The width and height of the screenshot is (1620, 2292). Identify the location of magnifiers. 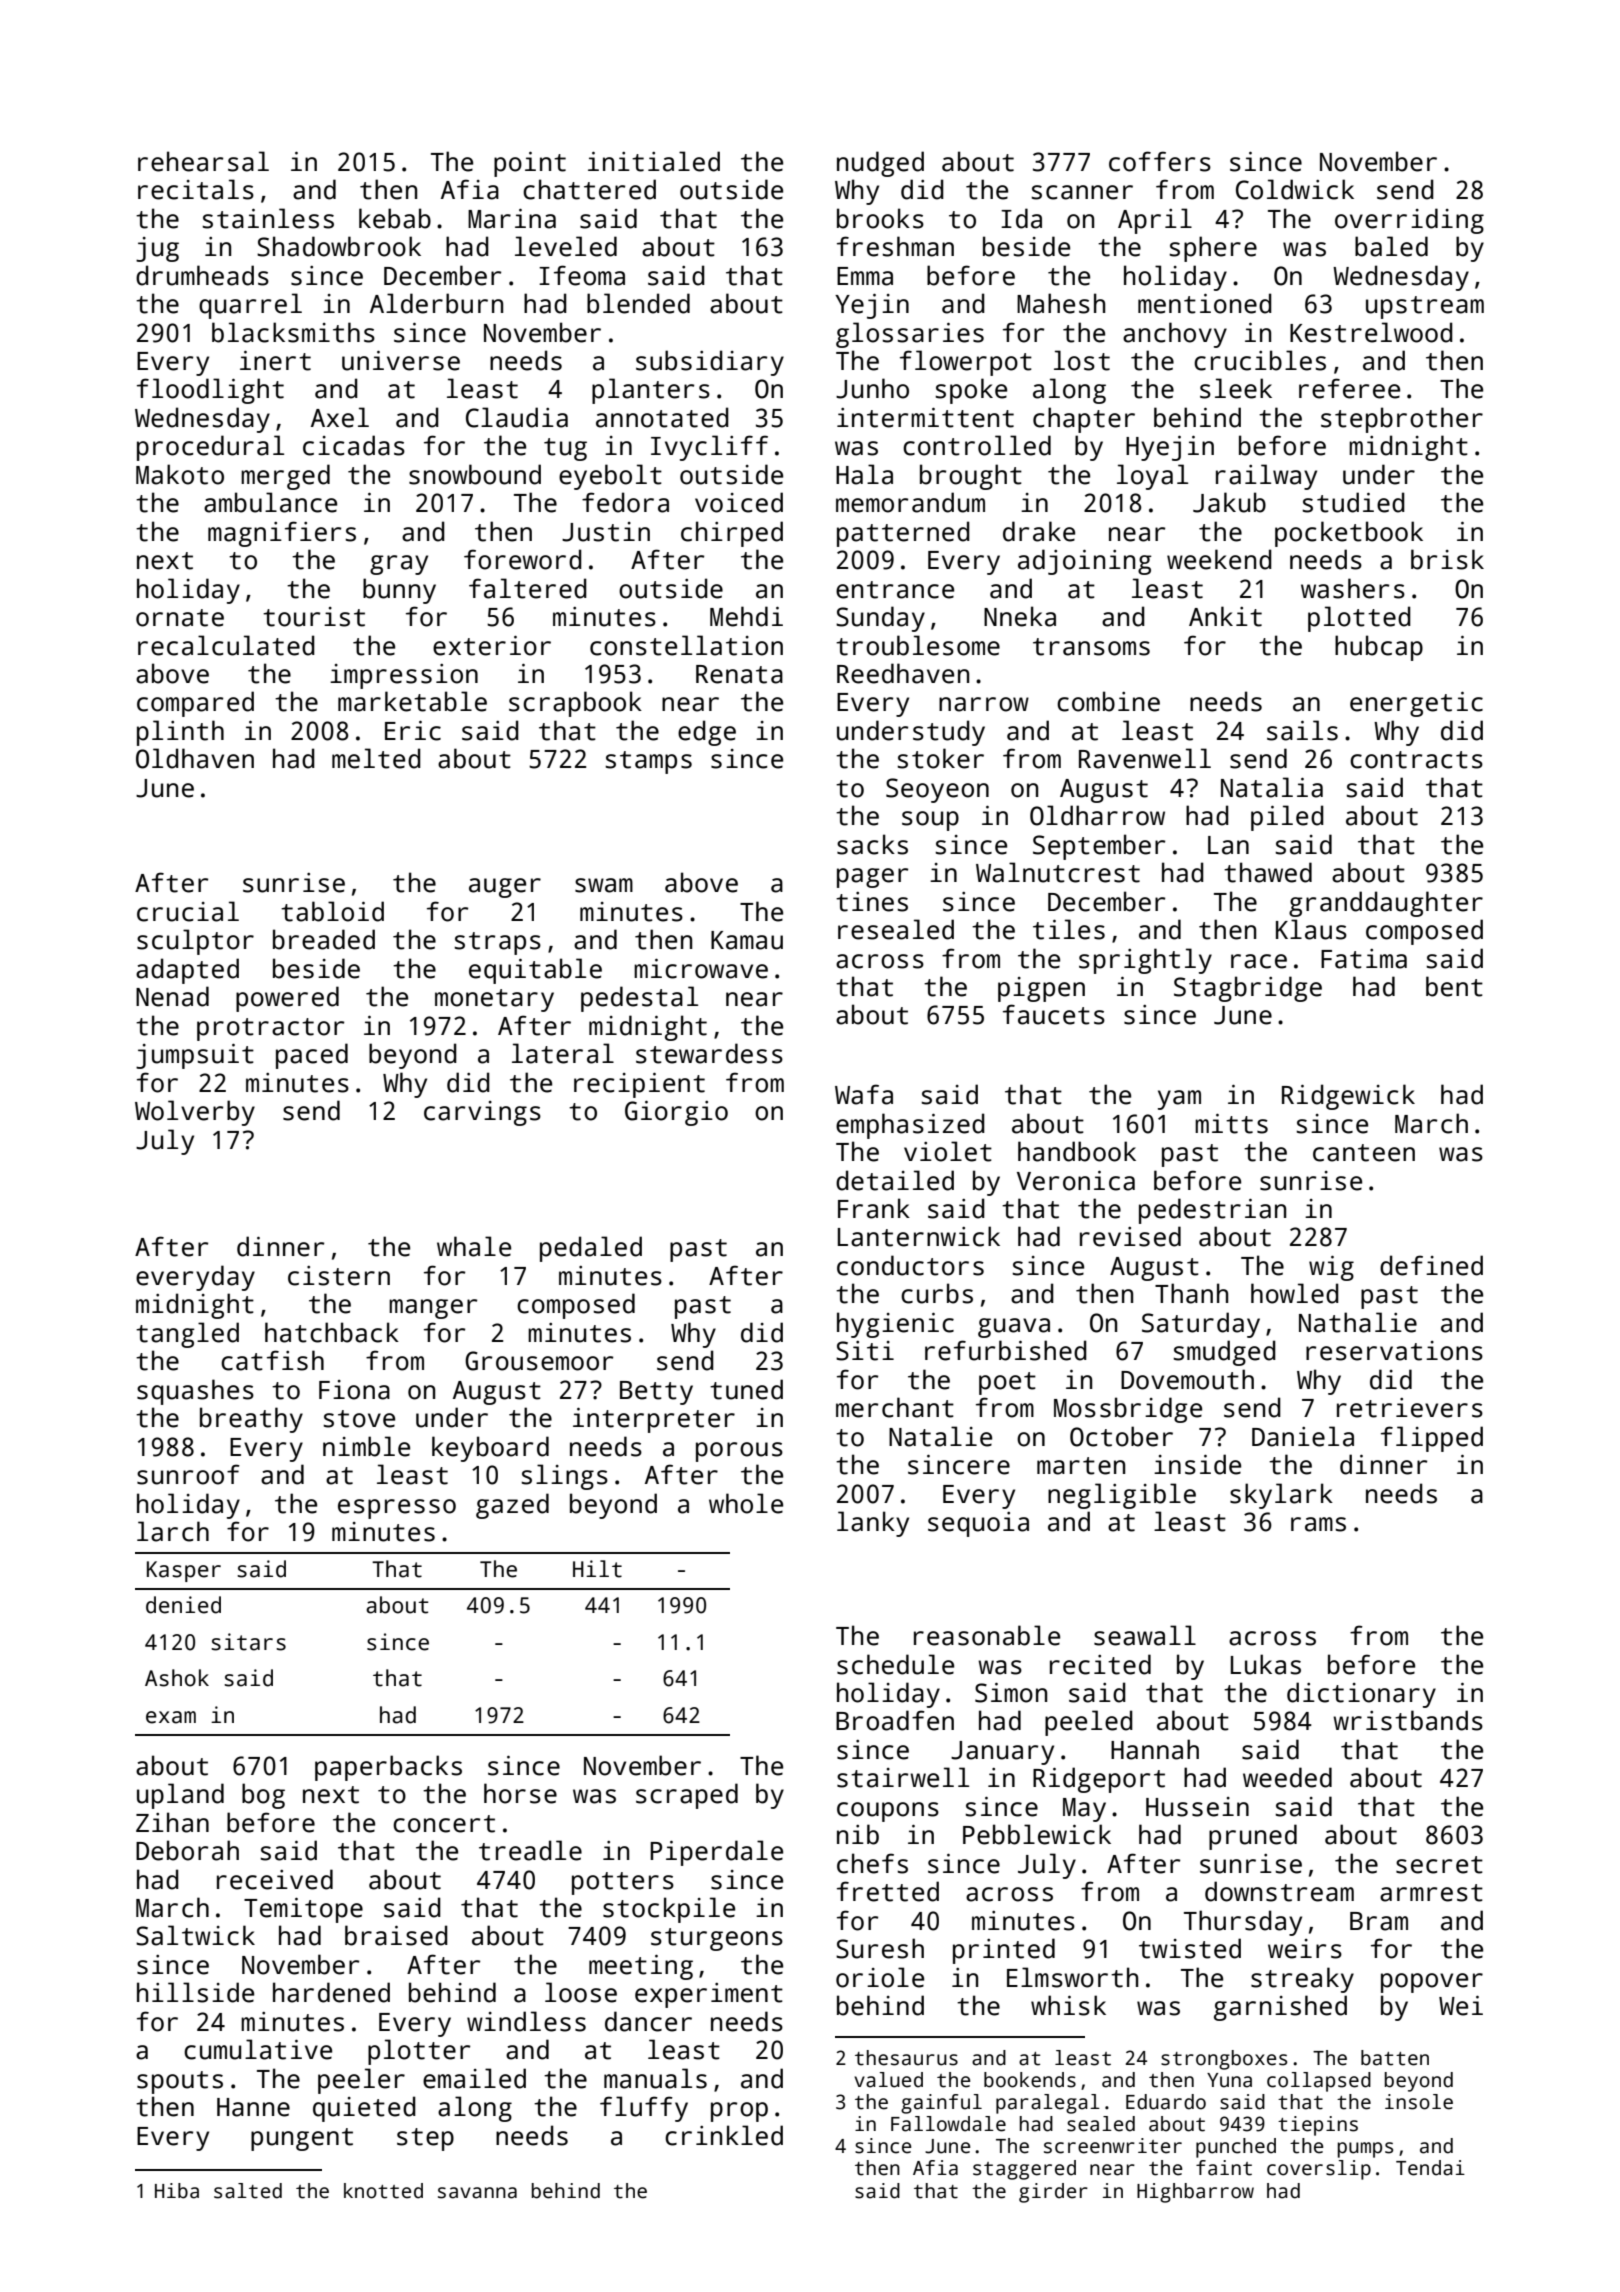
(282, 534).
